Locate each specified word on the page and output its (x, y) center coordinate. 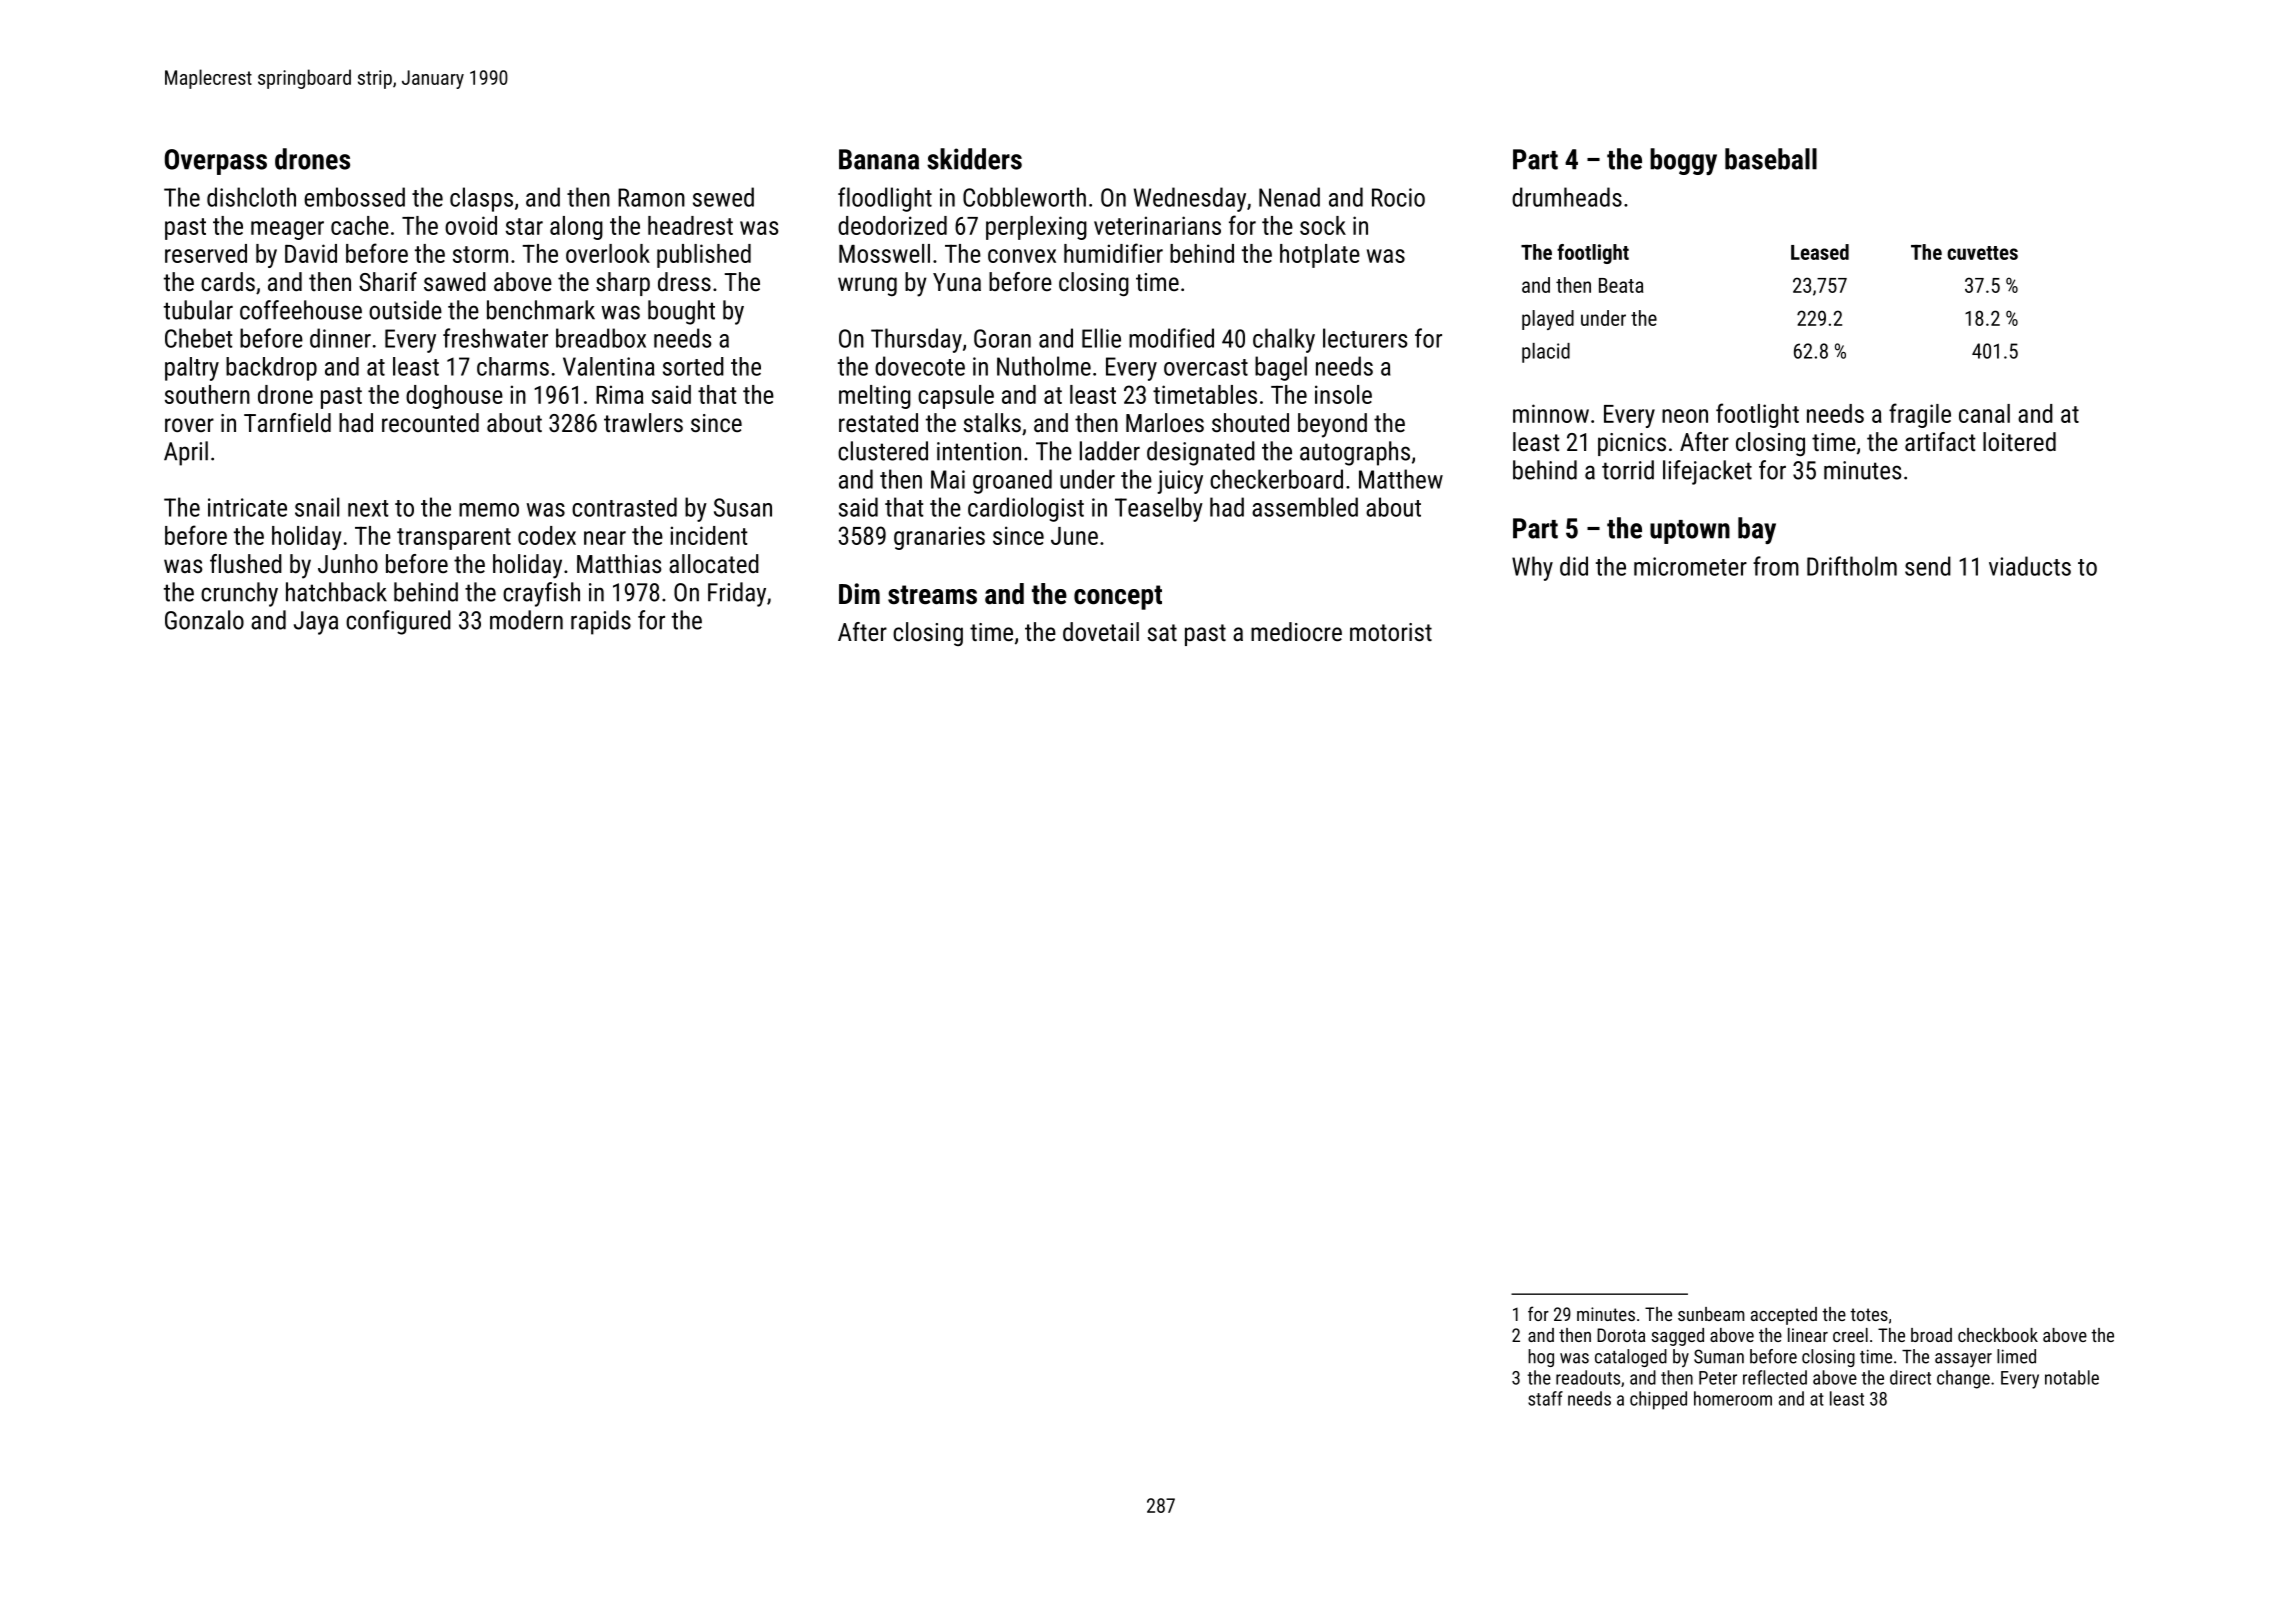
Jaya (316, 623)
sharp (623, 284)
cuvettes (1982, 253)
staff (1545, 1398)
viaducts (2030, 566)
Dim (859, 593)
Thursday (916, 340)
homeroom (1733, 1398)
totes (1869, 1314)
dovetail (1101, 631)
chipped (1658, 1400)
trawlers (643, 422)
